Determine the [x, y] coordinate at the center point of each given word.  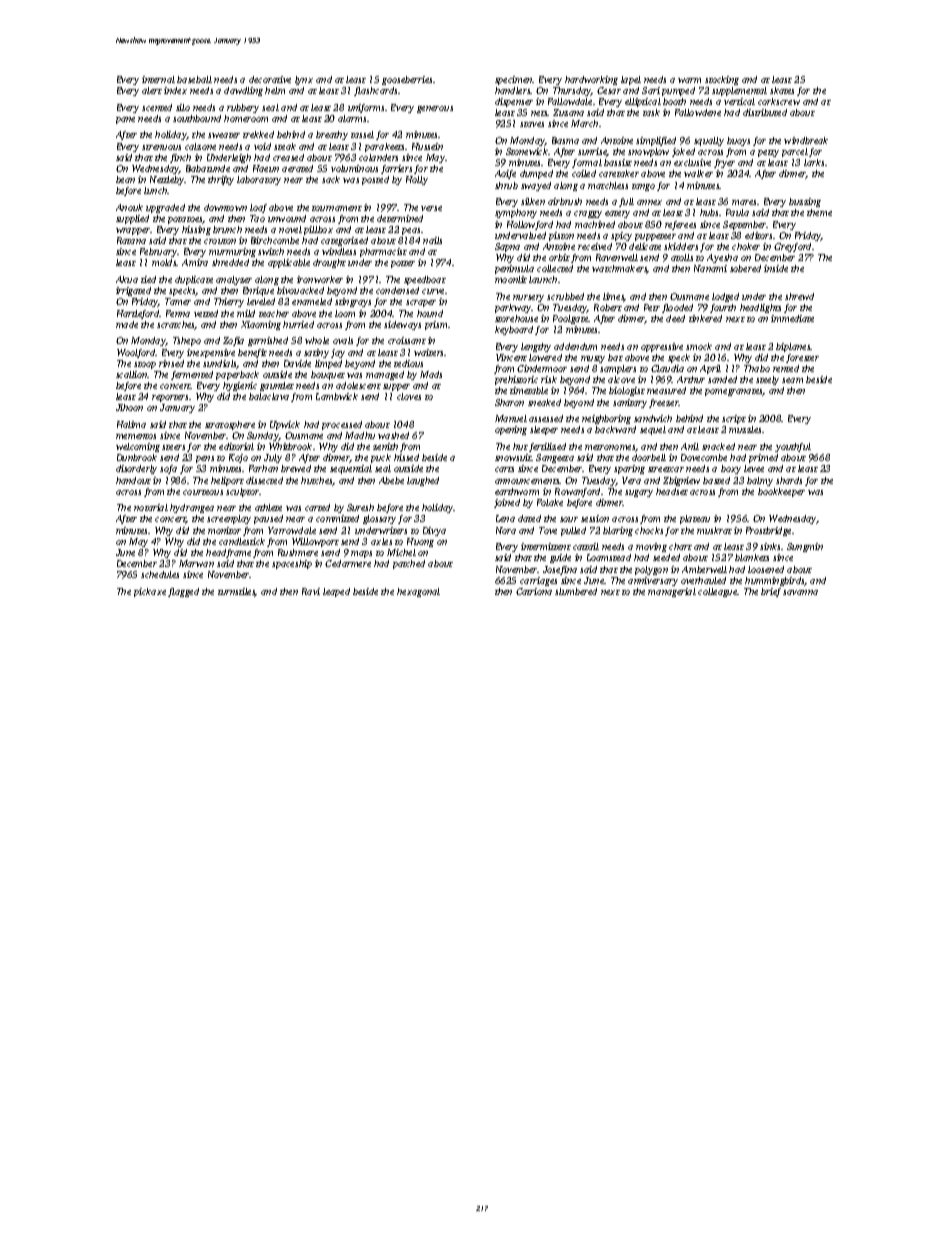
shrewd [799, 296]
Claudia [667, 368]
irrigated [133, 291]
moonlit [511, 279]
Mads [431, 374]
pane [125, 120]
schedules [160, 574]
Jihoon [129, 407]
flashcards [375, 91]
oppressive [662, 347]
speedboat [425, 280]
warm [689, 80]
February [158, 252]
